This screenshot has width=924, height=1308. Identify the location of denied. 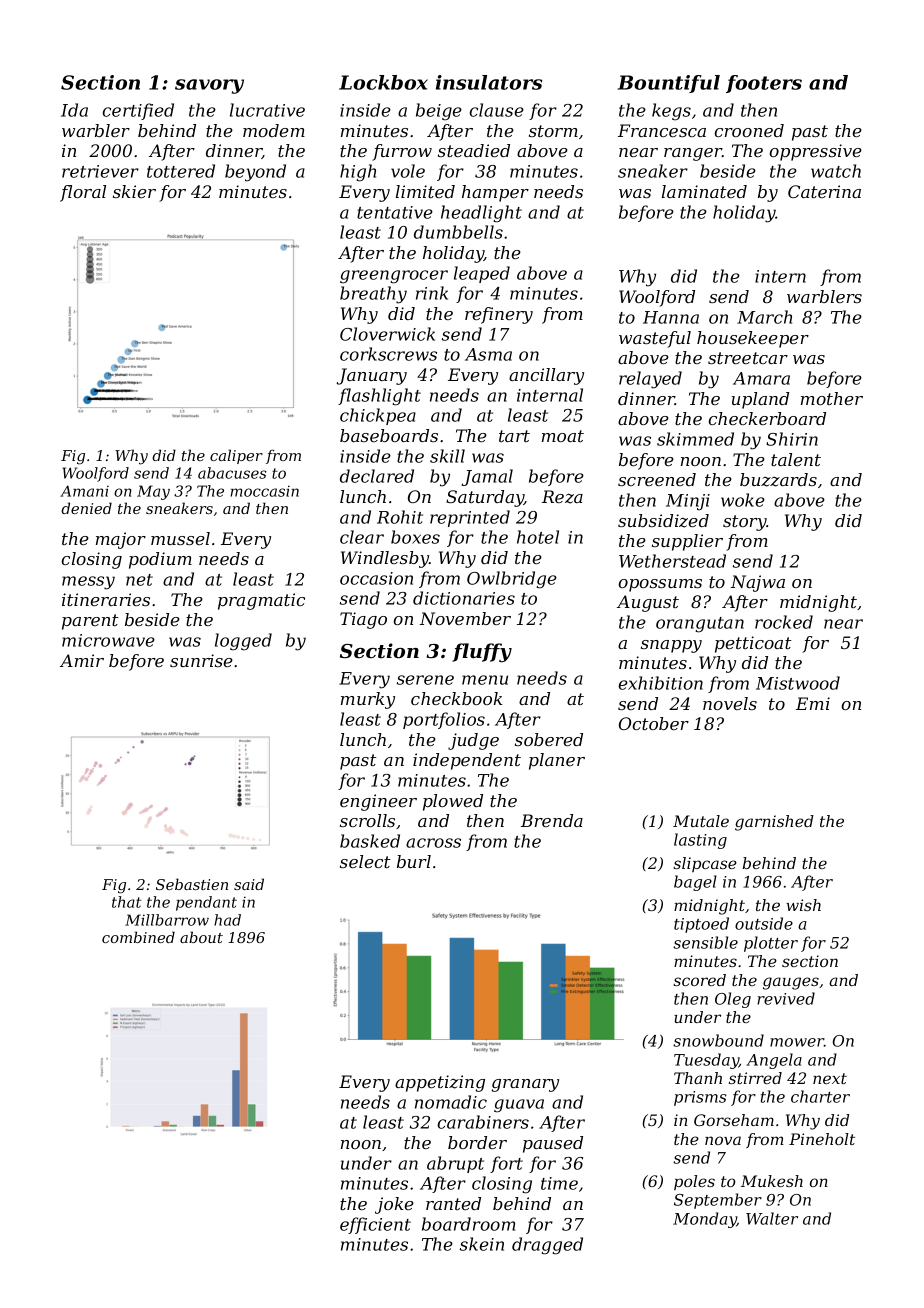
(86, 508).
